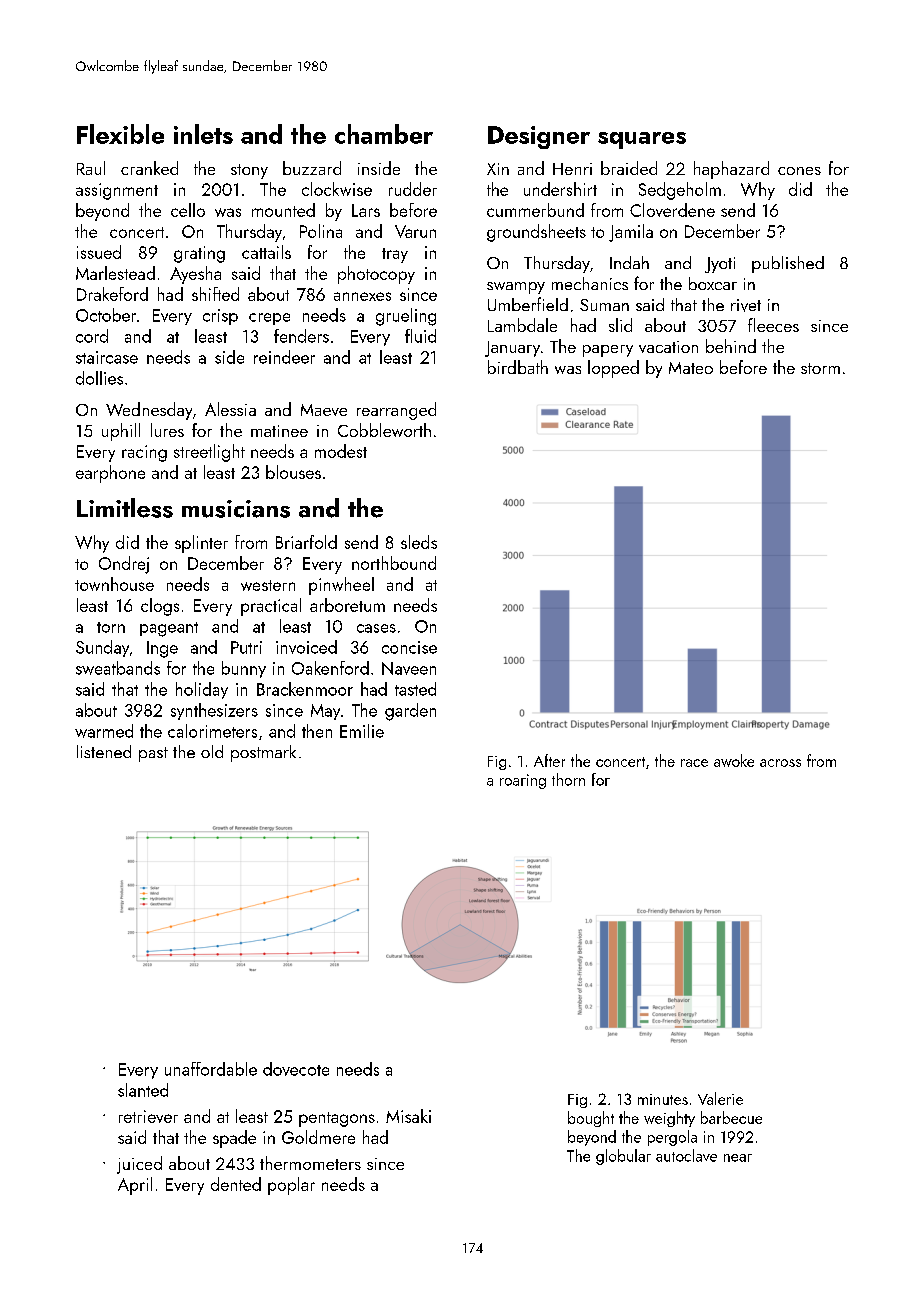 The image size is (924, 1314). I want to click on dented, so click(236, 1184).
